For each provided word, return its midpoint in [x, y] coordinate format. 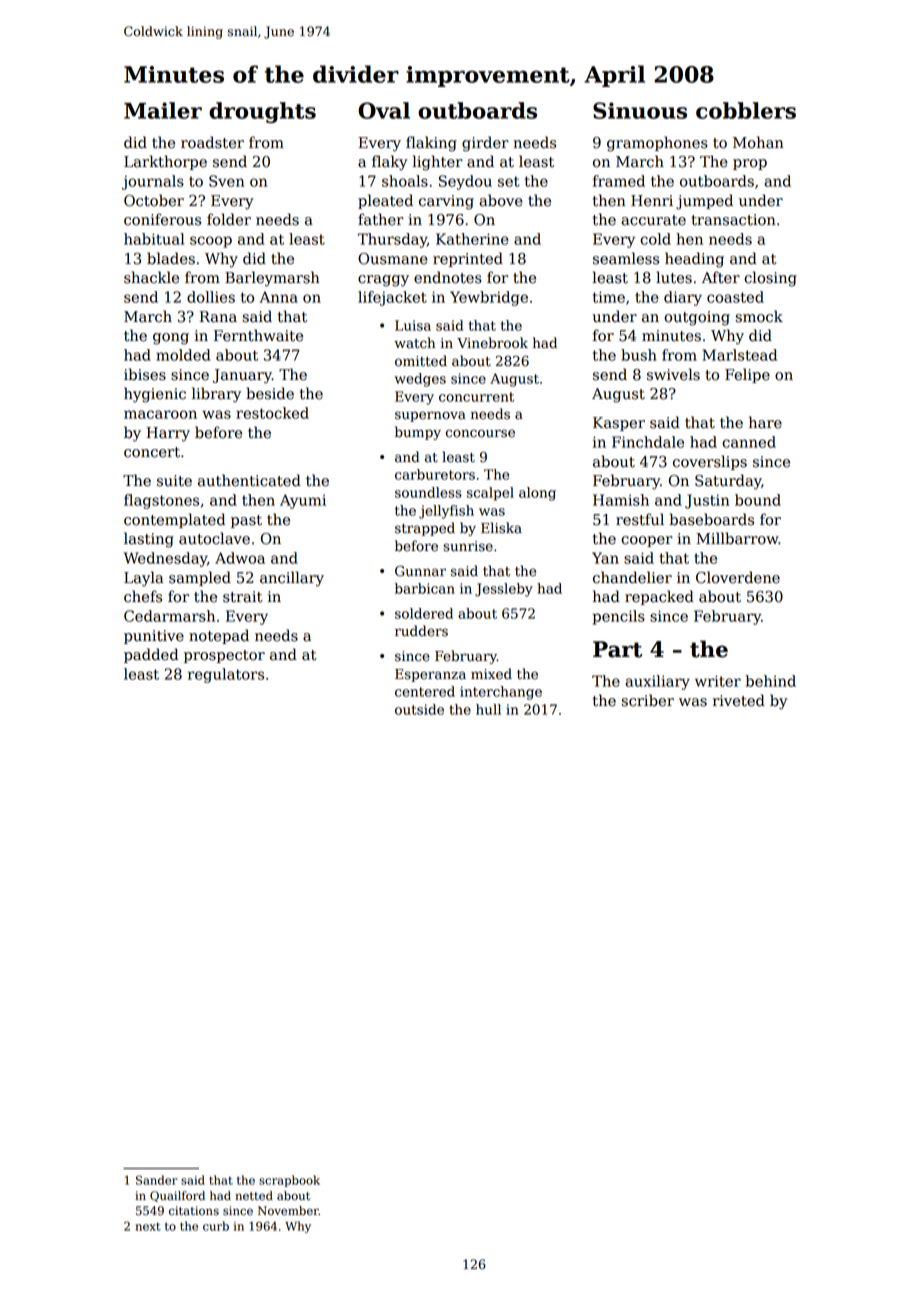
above [501, 200]
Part [617, 649]
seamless [626, 258]
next [148, 1226]
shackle [151, 277]
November [288, 1211]
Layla [143, 579]
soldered [424, 613]
